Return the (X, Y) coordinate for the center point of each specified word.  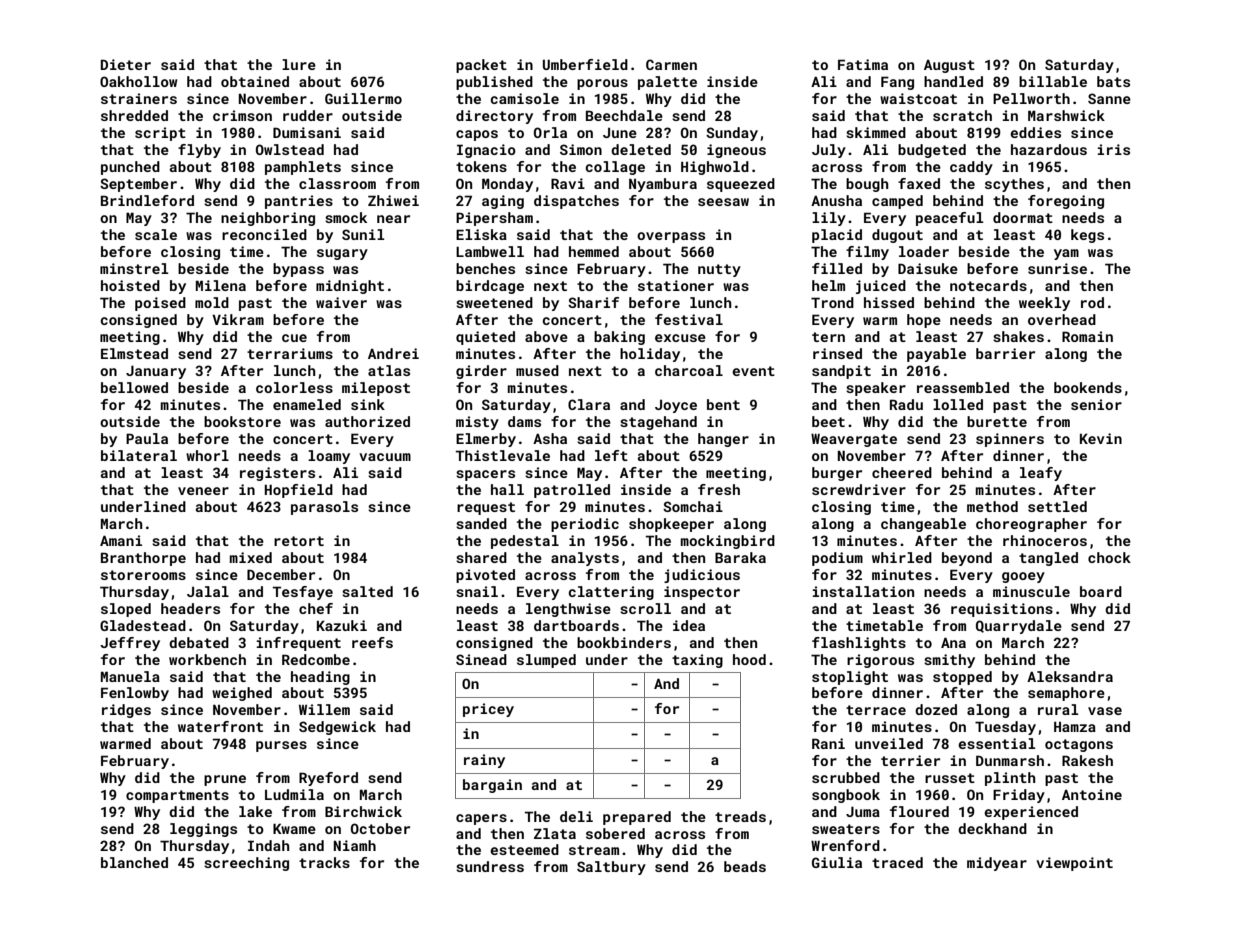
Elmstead (134, 353)
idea (689, 625)
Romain (1087, 336)
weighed (242, 694)
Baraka (740, 557)
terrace (876, 710)
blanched (134, 862)
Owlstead (290, 149)
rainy (484, 761)
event (753, 371)
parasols (324, 508)
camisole (524, 98)
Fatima (863, 64)
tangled (1048, 559)
